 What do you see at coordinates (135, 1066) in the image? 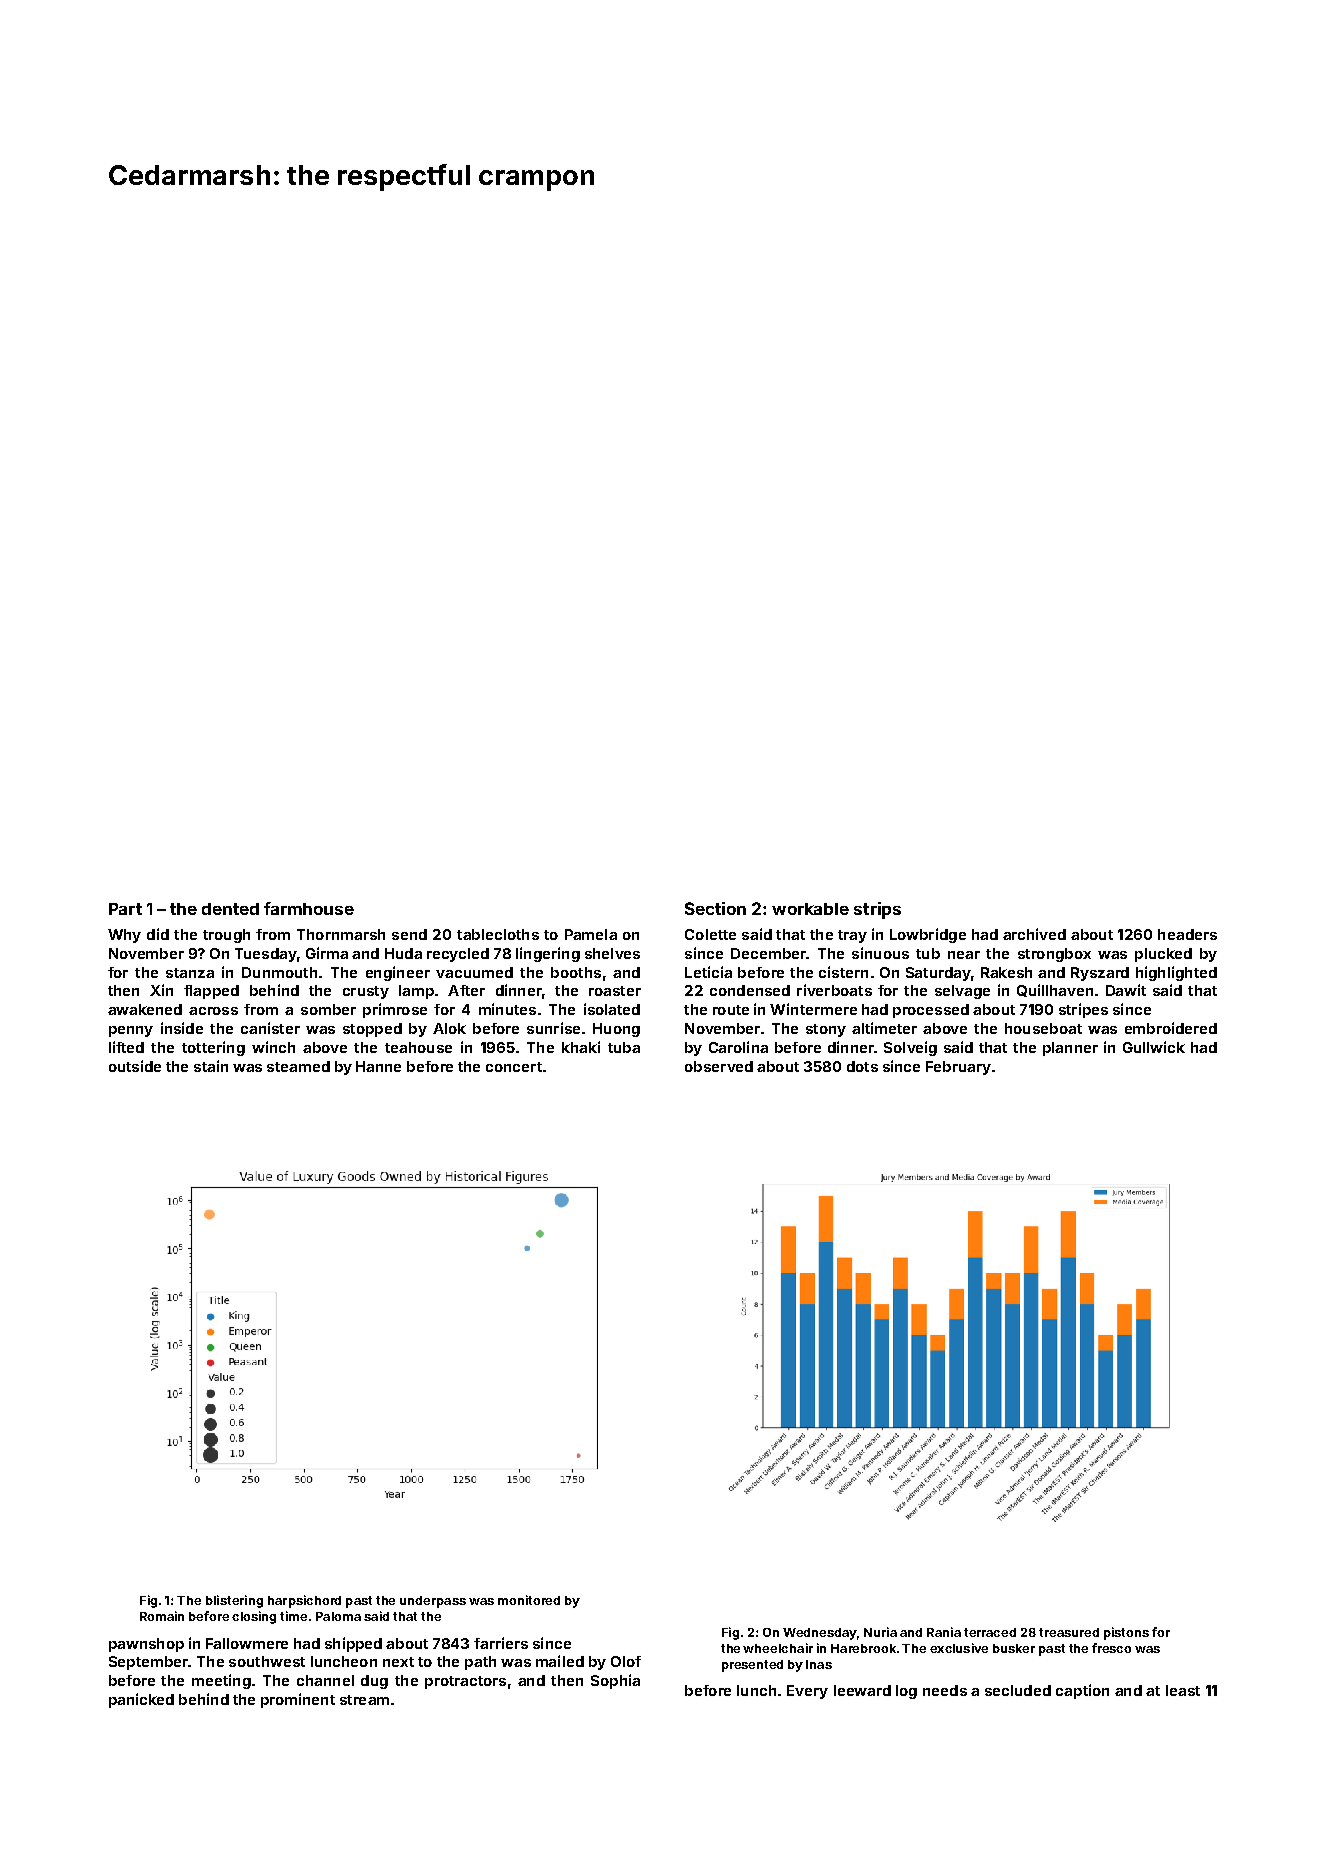
I see `outside` at bounding box center [135, 1066].
